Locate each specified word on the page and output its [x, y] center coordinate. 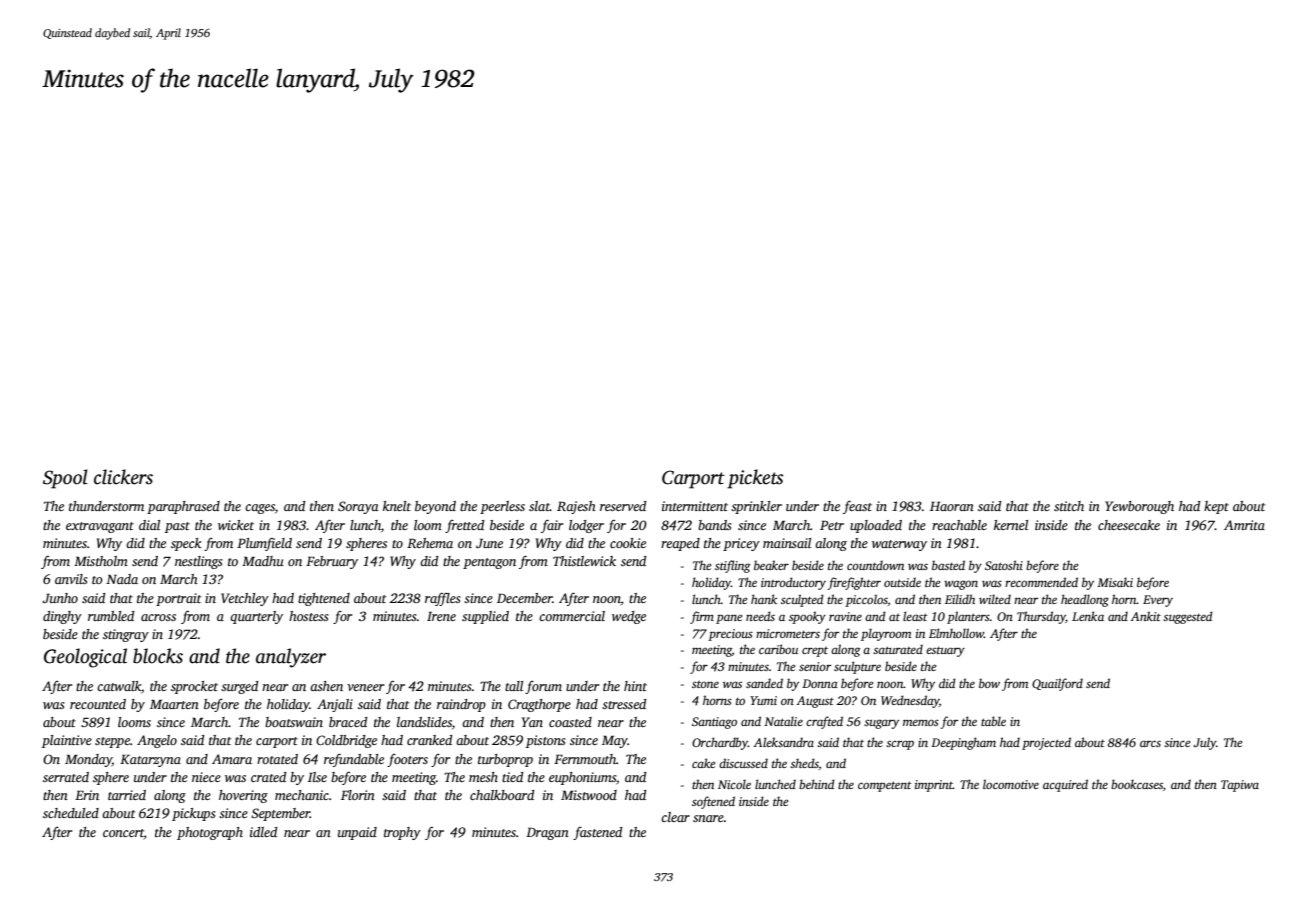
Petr [832, 525]
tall [514, 686]
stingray [126, 635]
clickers [123, 477]
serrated [66, 777]
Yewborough [1139, 507]
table [993, 721]
